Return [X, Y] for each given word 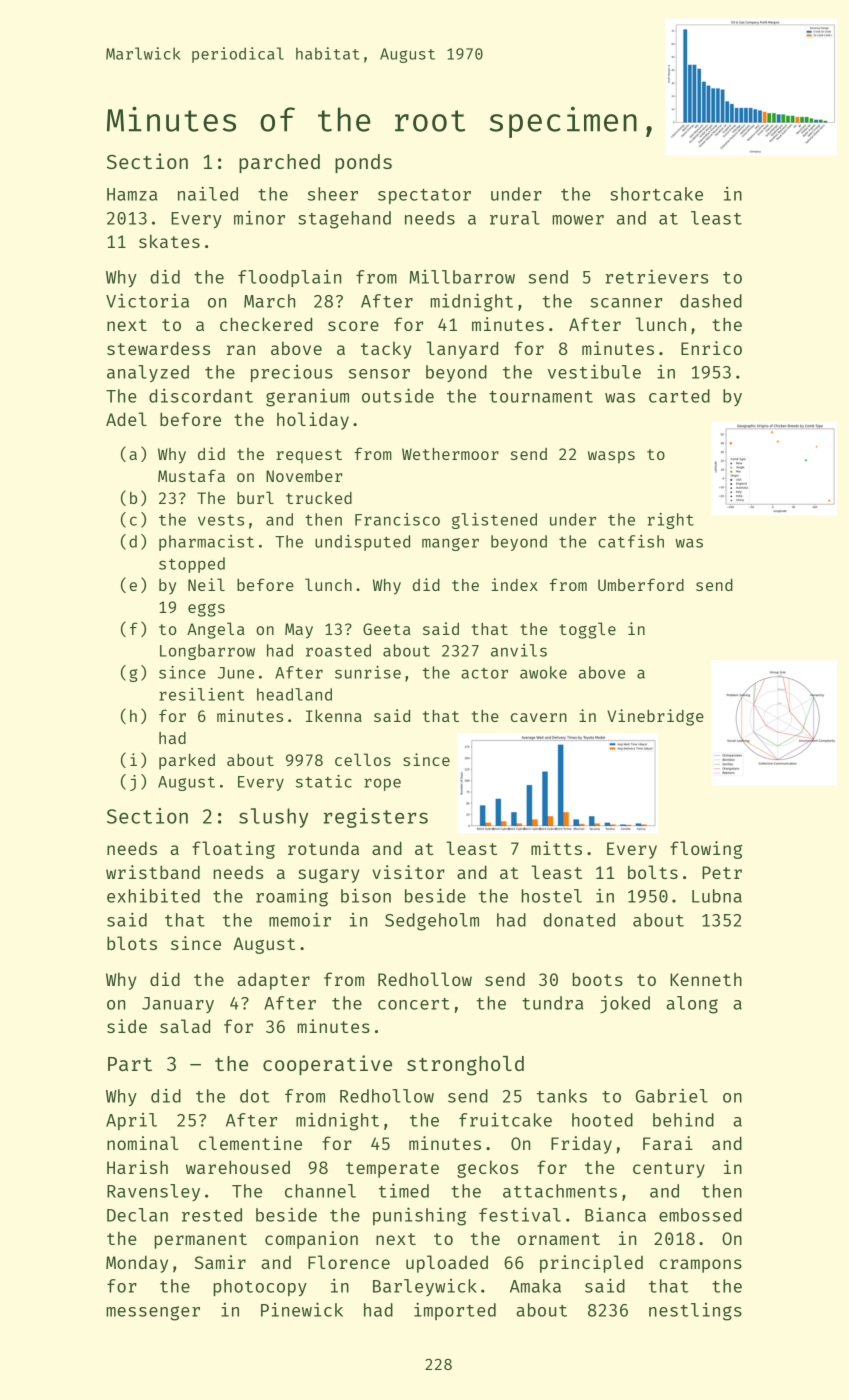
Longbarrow [207, 652]
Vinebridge [655, 717]
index [515, 584]
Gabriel [672, 1095]
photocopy [260, 1287]
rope [382, 784]
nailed [208, 193]
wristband [153, 872]
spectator [424, 196]
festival [520, 1214]
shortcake [656, 194]
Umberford [641, 584]
